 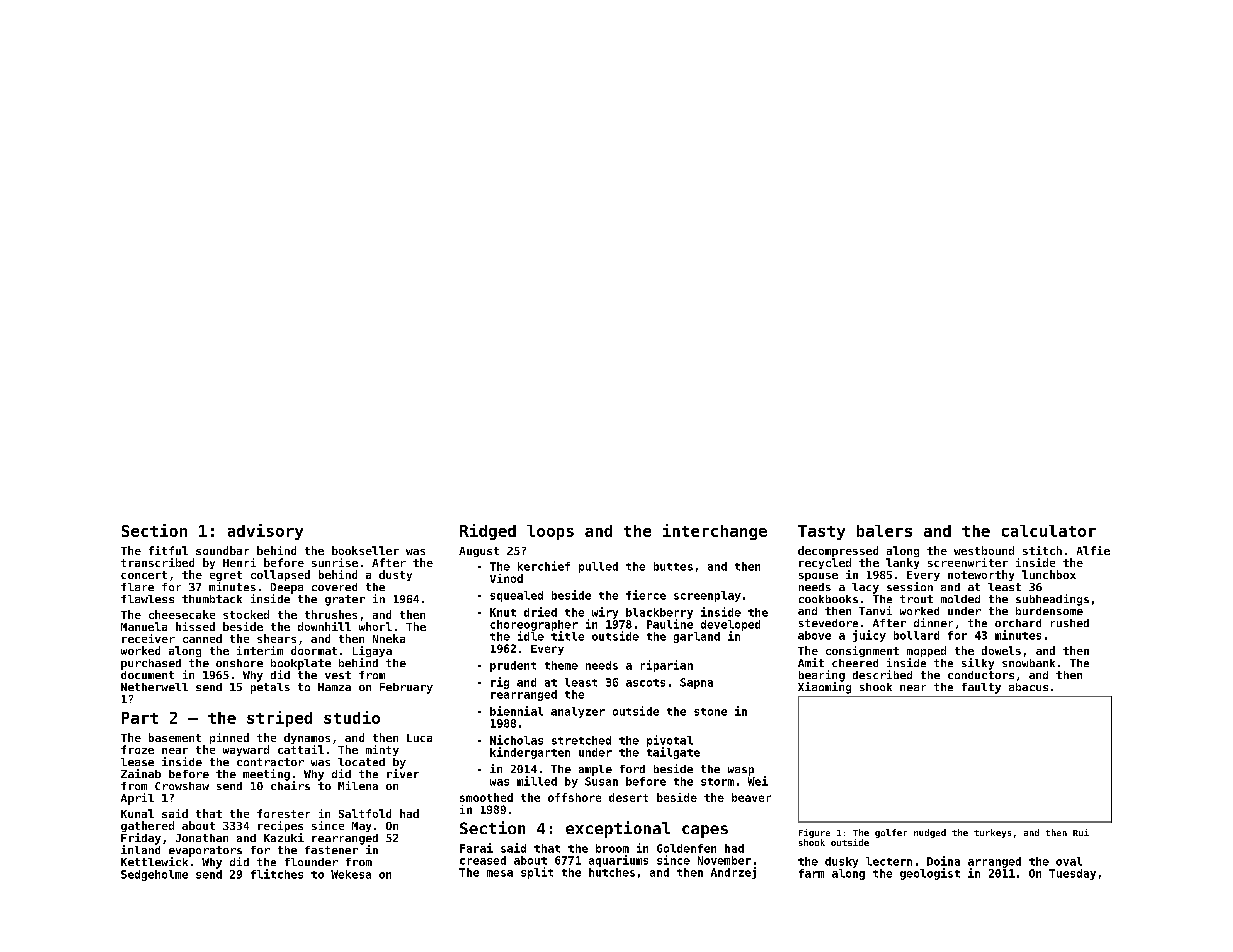 What do you see at coordinates (670, 741) in the screenshot?
I see `pivotal` at bounding box center [670, 741].
